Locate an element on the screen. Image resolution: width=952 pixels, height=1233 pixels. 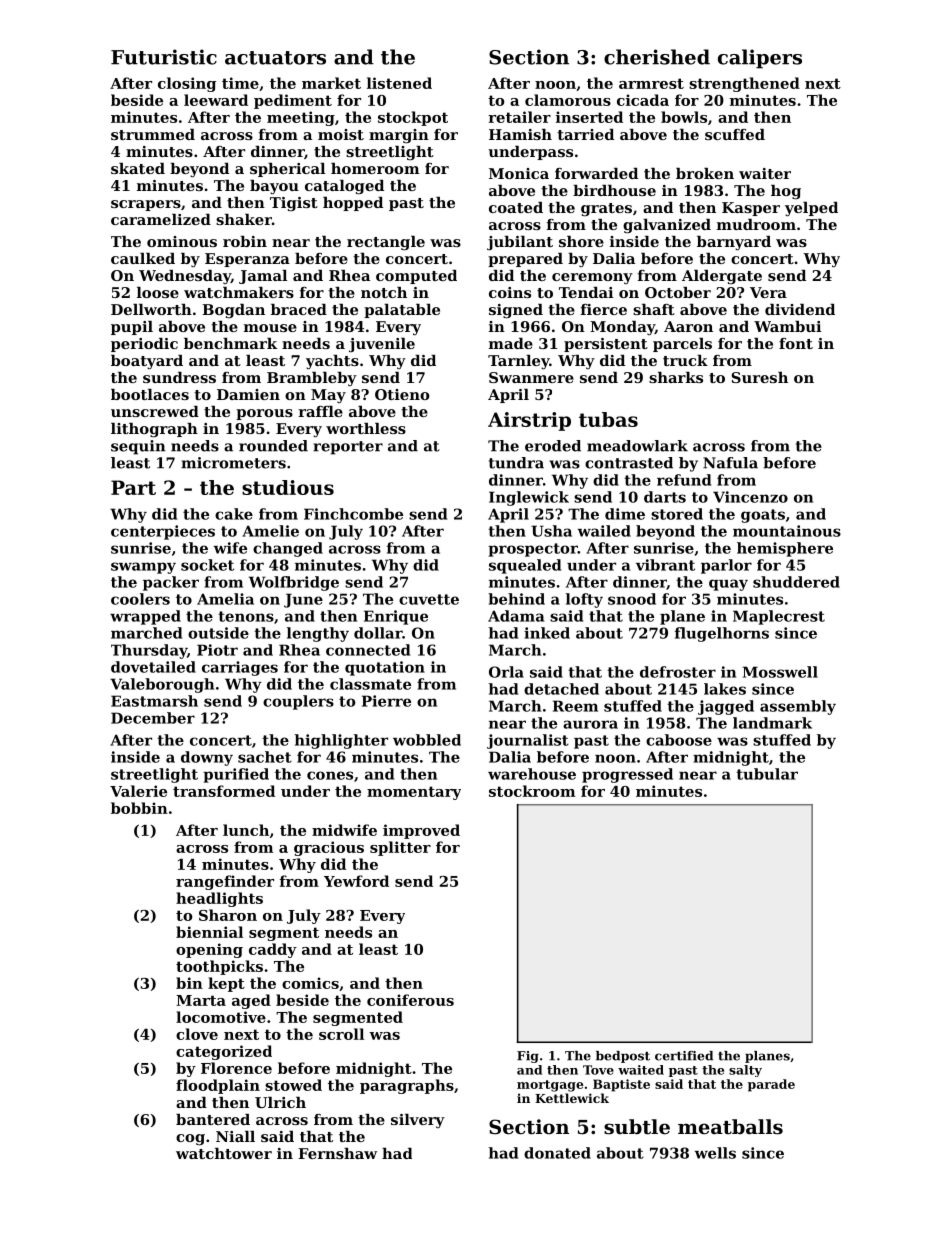
aurora is located at coordinates (590, 724).
